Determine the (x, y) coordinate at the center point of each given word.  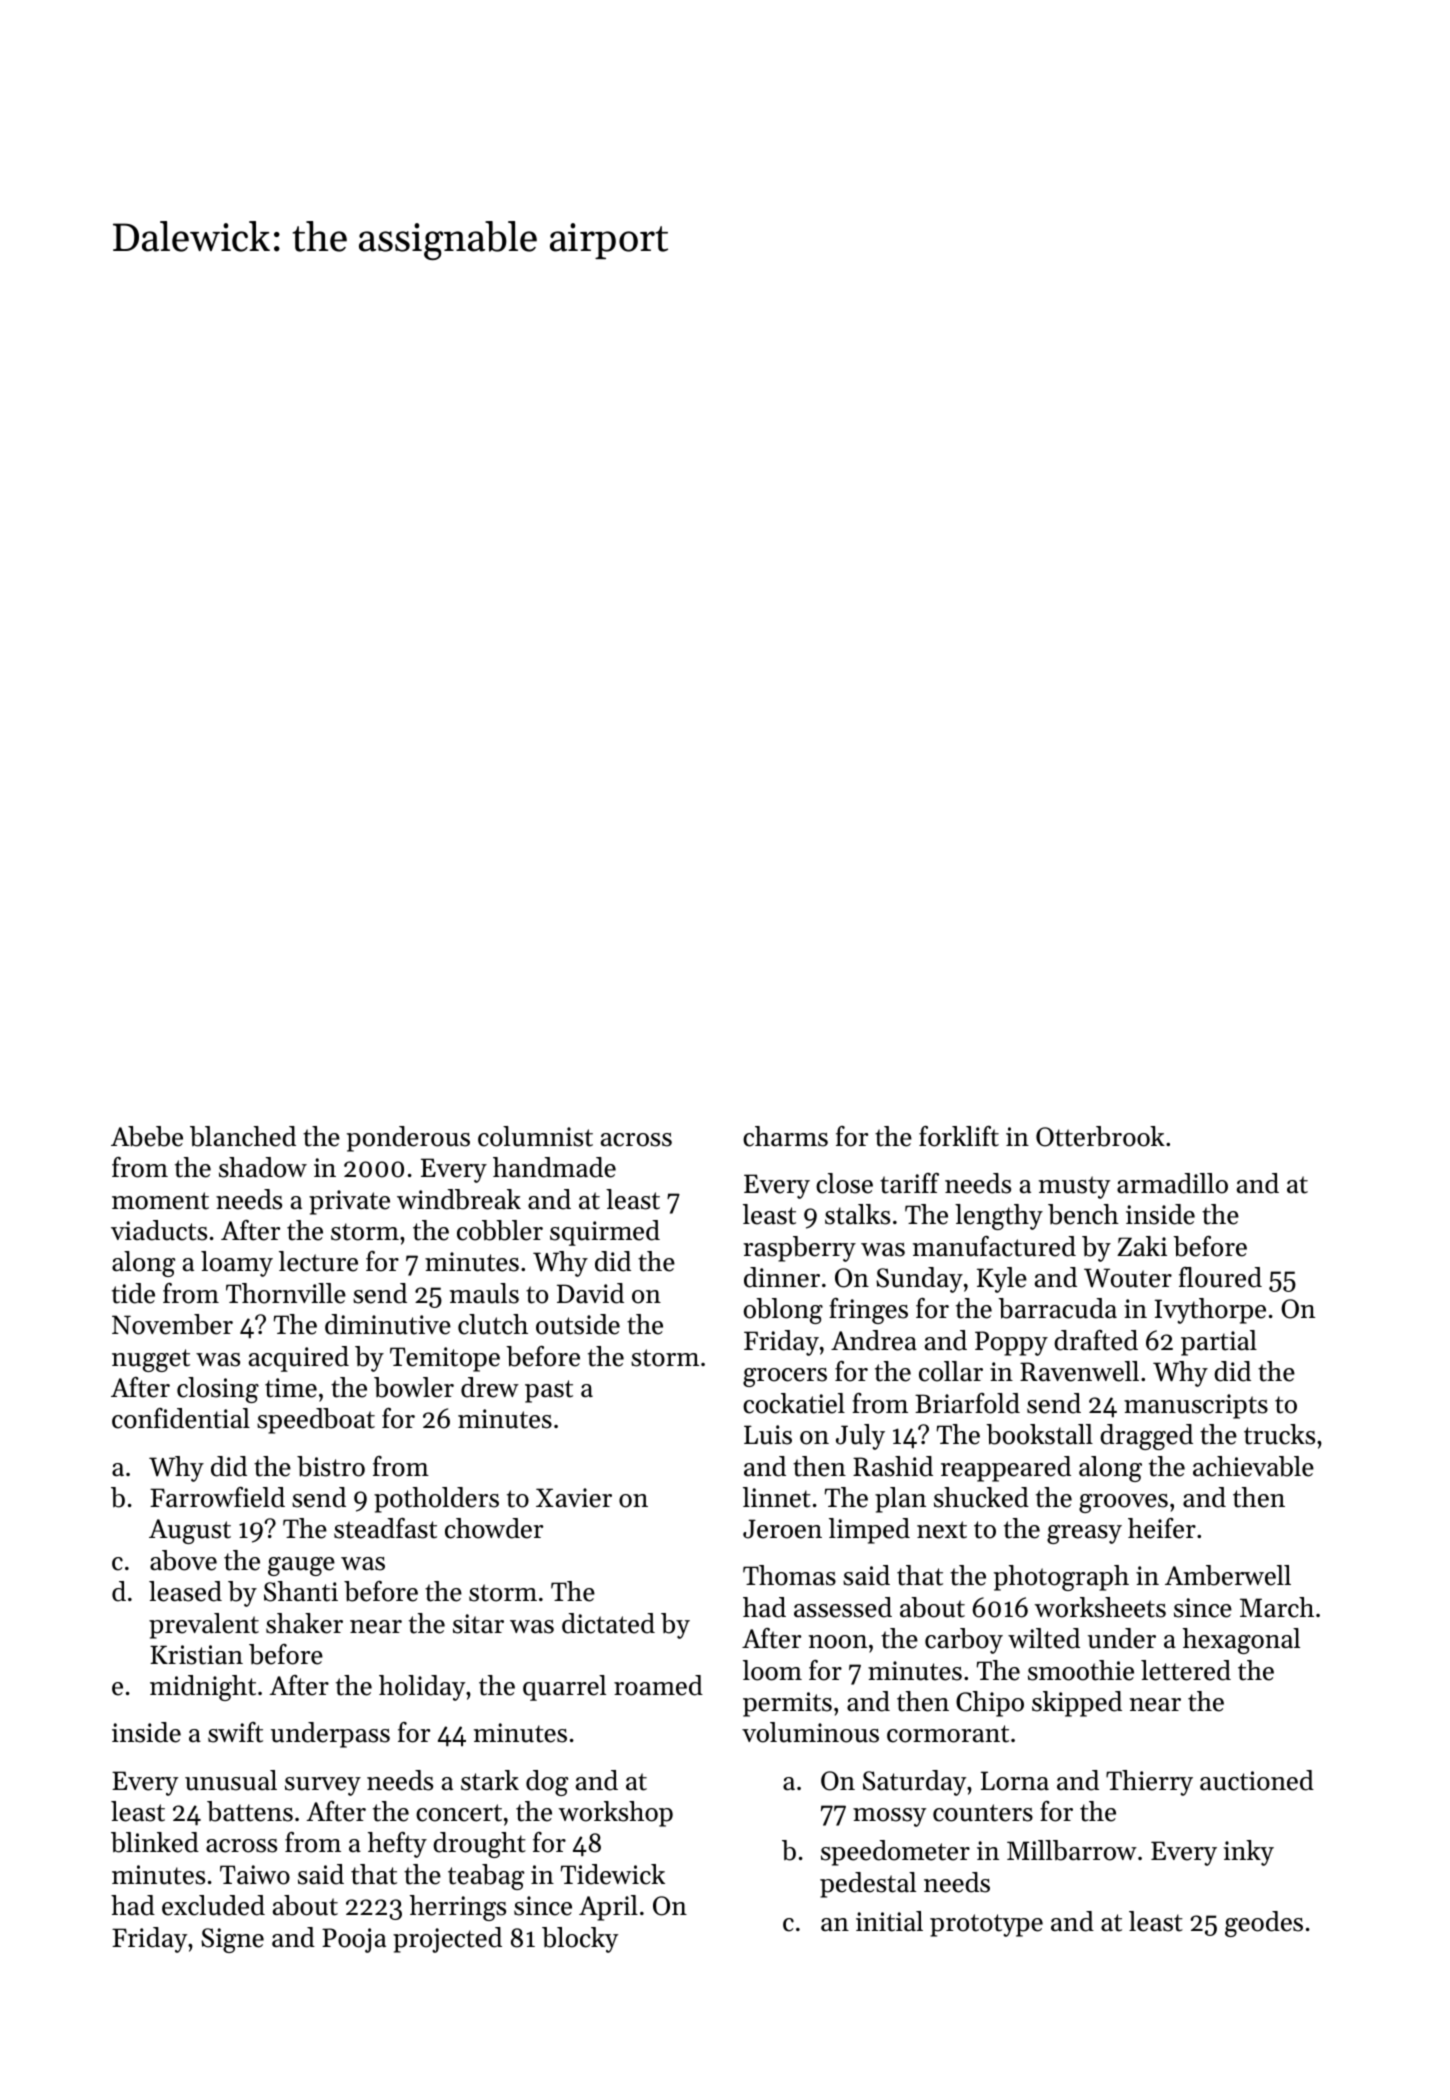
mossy (889, 1817)
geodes (1264, 1924)
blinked (155, 1842)
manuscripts (1196, 1406)
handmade (554, 1167)
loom (772, 1670)
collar (951, 1371)
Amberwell (1228, 1575)
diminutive (388, 1324)
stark (490, 1780)
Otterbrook (1100, 1136)
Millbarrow (1072, 1850)
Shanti (301, 1591)
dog (547, 1783)
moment (160, 1201)
